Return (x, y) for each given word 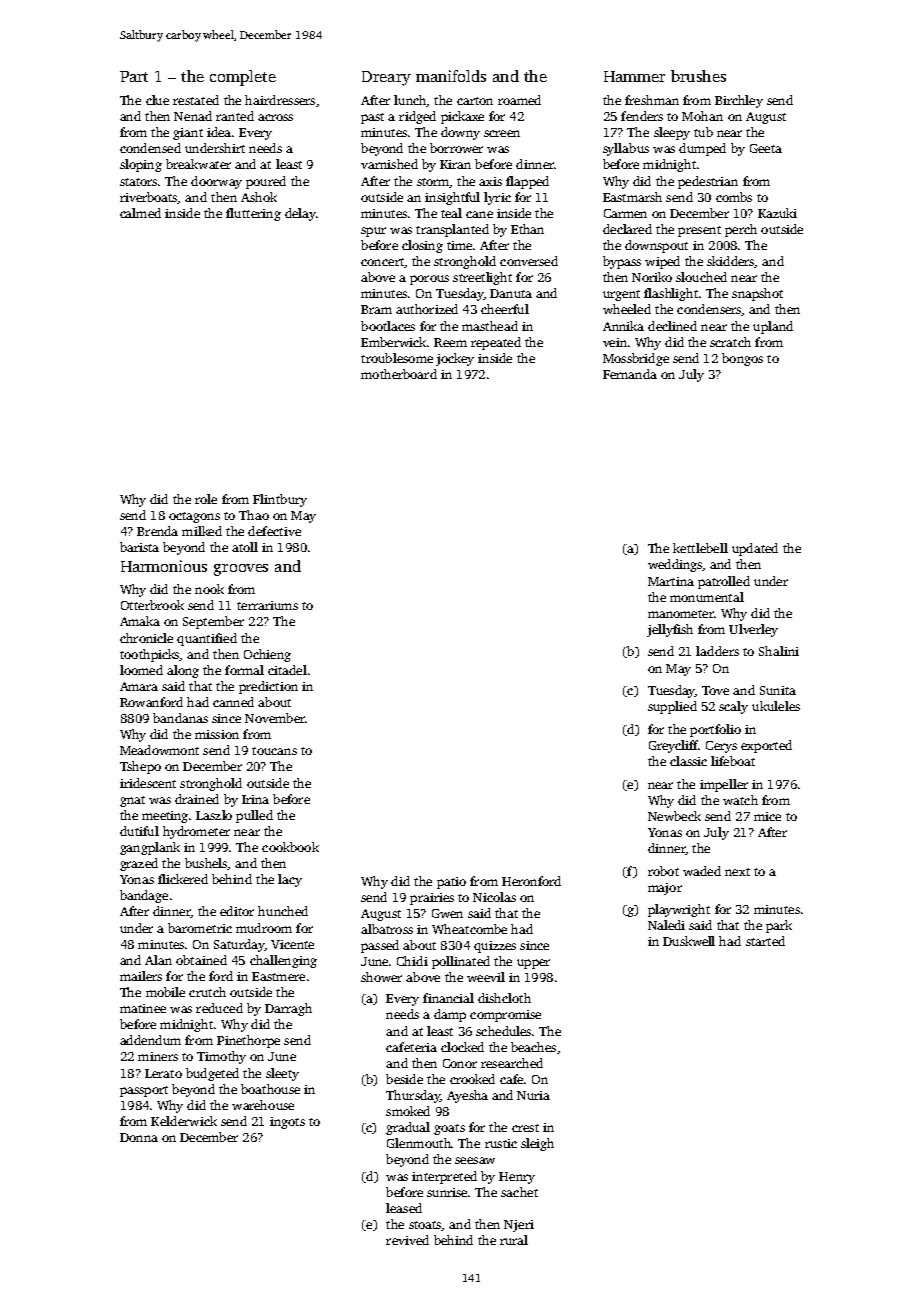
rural (514, 1240)
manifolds (451, 76)
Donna (139, 1137)
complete (243, 78)
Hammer (634, 76)
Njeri (519, 1226)
